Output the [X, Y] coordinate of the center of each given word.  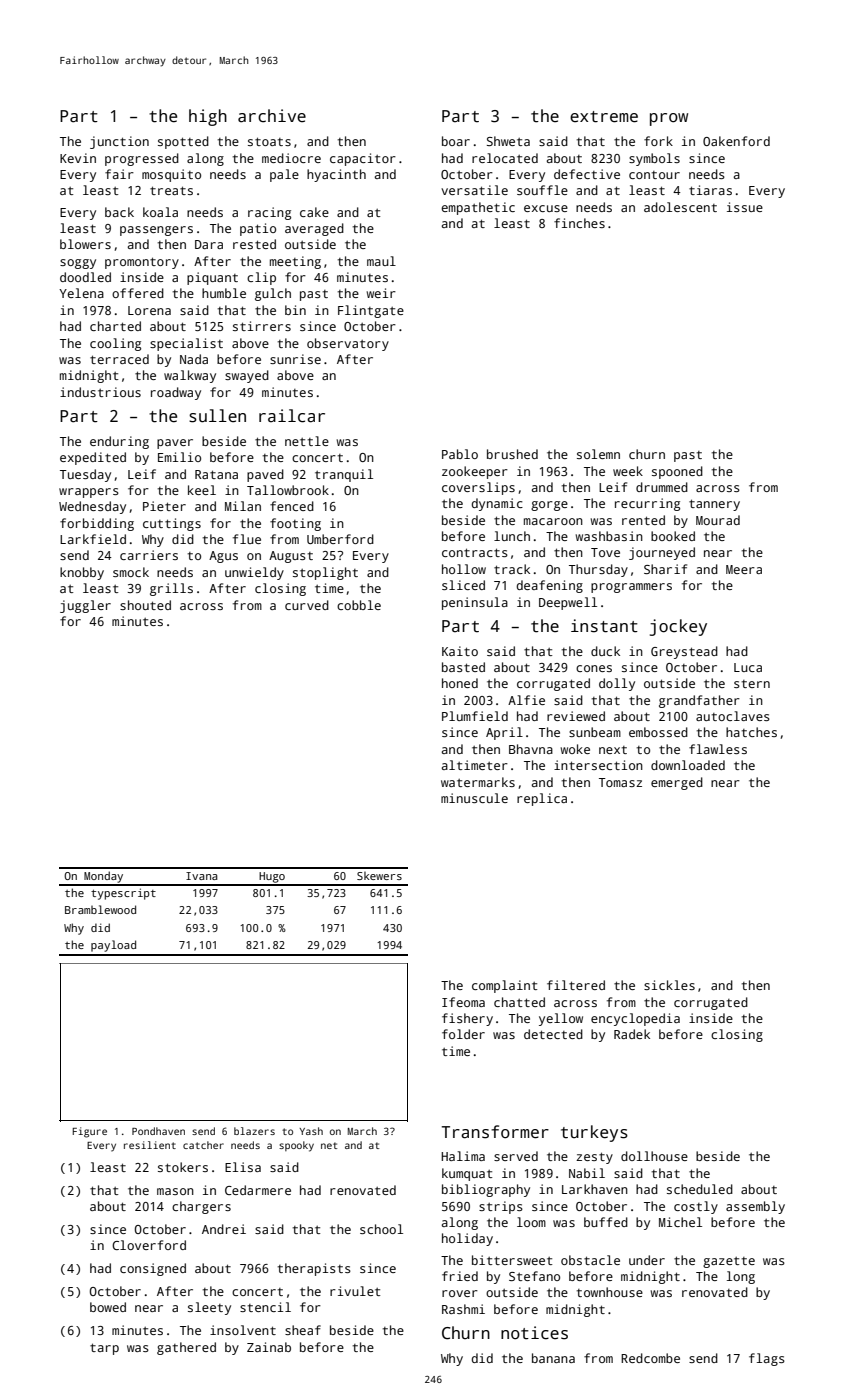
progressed [142, 159]
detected [553, 1034]
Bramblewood [100, 909]
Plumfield [475, 716]
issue [745, 207]
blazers [254, 1131]
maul [381, 261]
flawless [718, 749]
